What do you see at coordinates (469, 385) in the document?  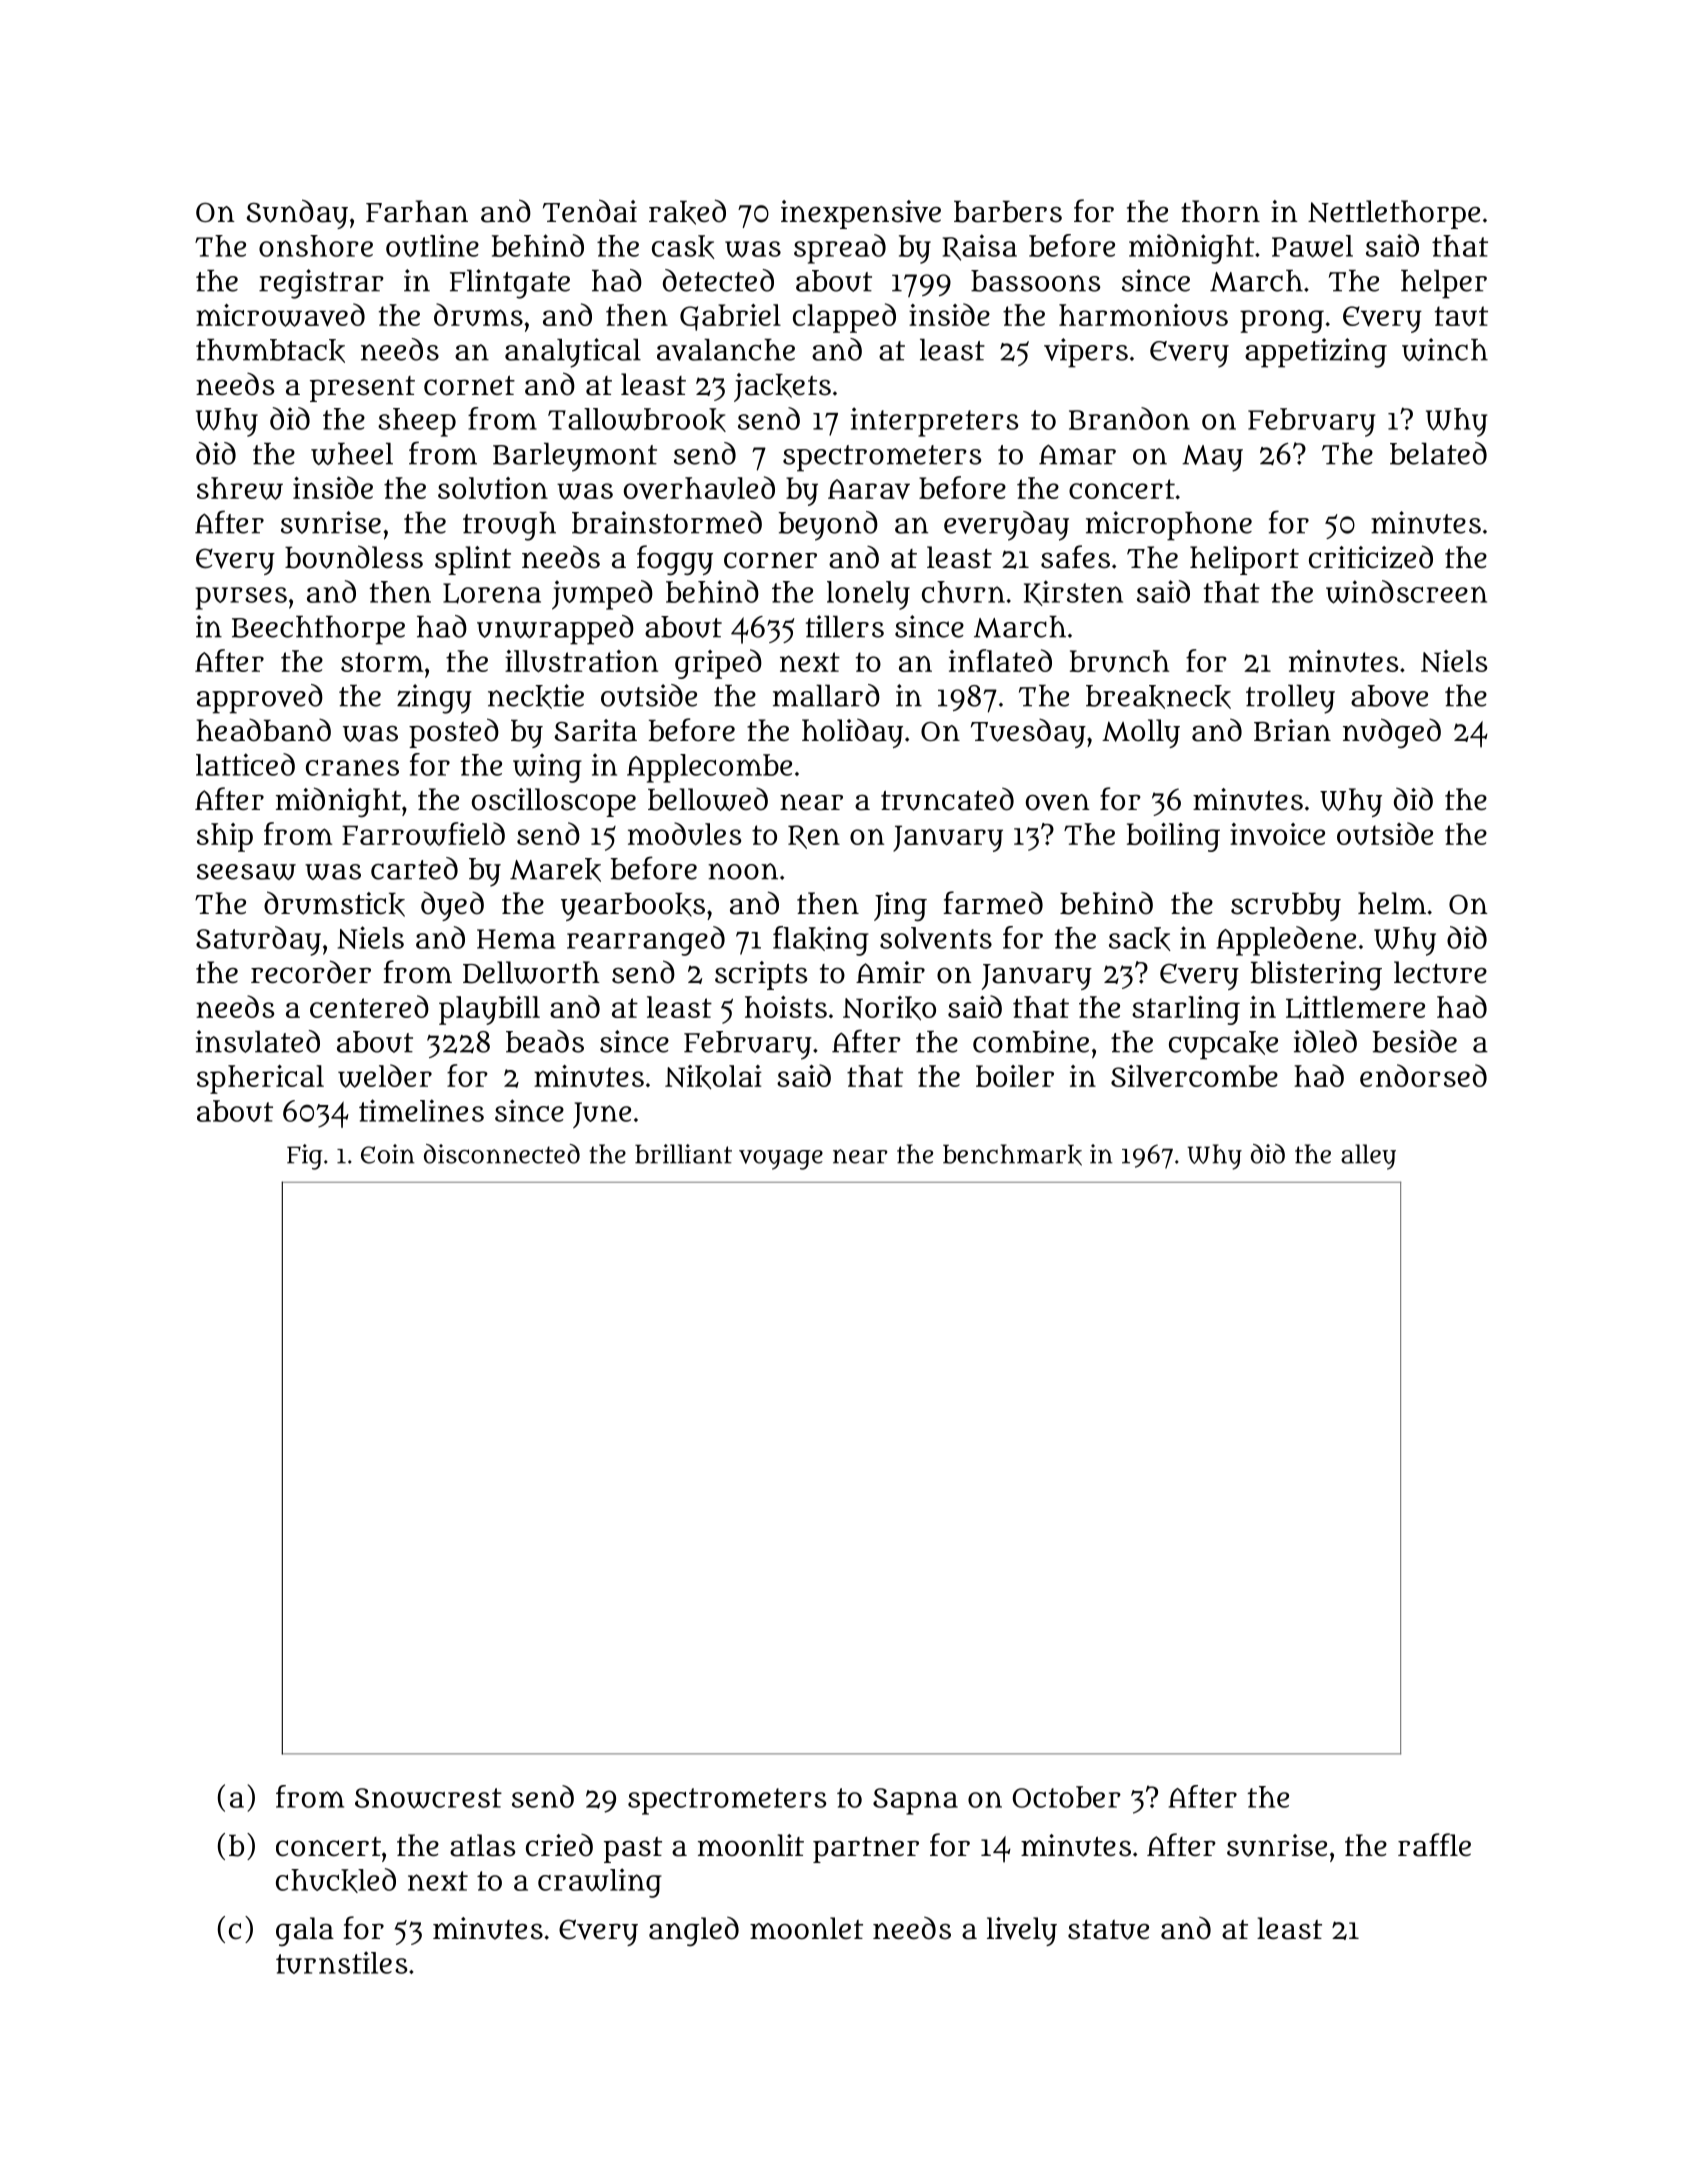 I see `cornet` at bounding box center [469, 385].
